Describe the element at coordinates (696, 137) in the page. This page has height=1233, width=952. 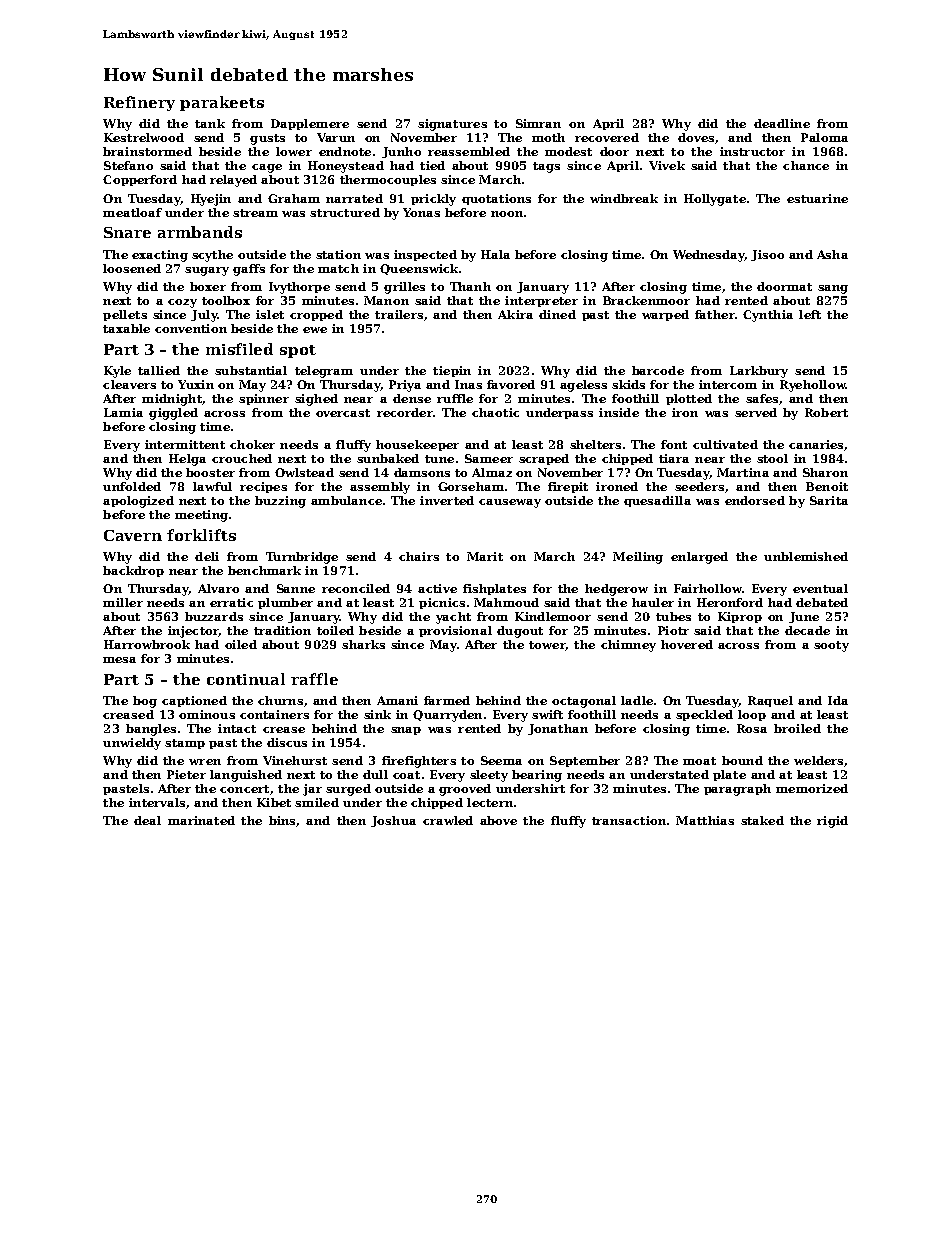
I see `doves` at that location.
